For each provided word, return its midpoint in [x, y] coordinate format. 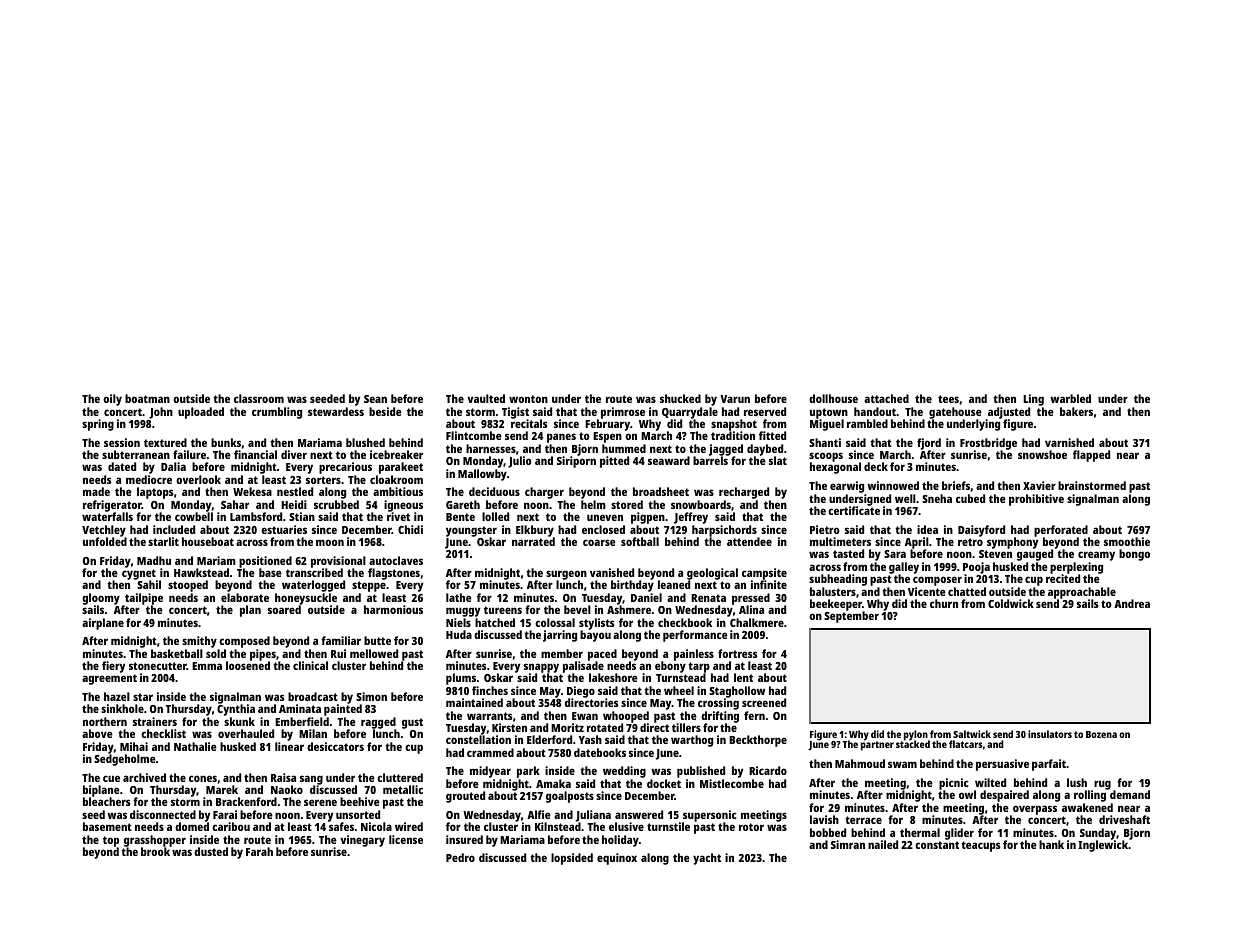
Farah [259, 851]
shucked [680, 398]
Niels [458, 622]
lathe [459, 597]
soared [284, 610]
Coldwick [1011, 603]
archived [144, 777]
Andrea [1132, 603]
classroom [259, 398]
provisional [338, 562]
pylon [916, 735]
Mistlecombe [732, 783]
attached [886, 398]
